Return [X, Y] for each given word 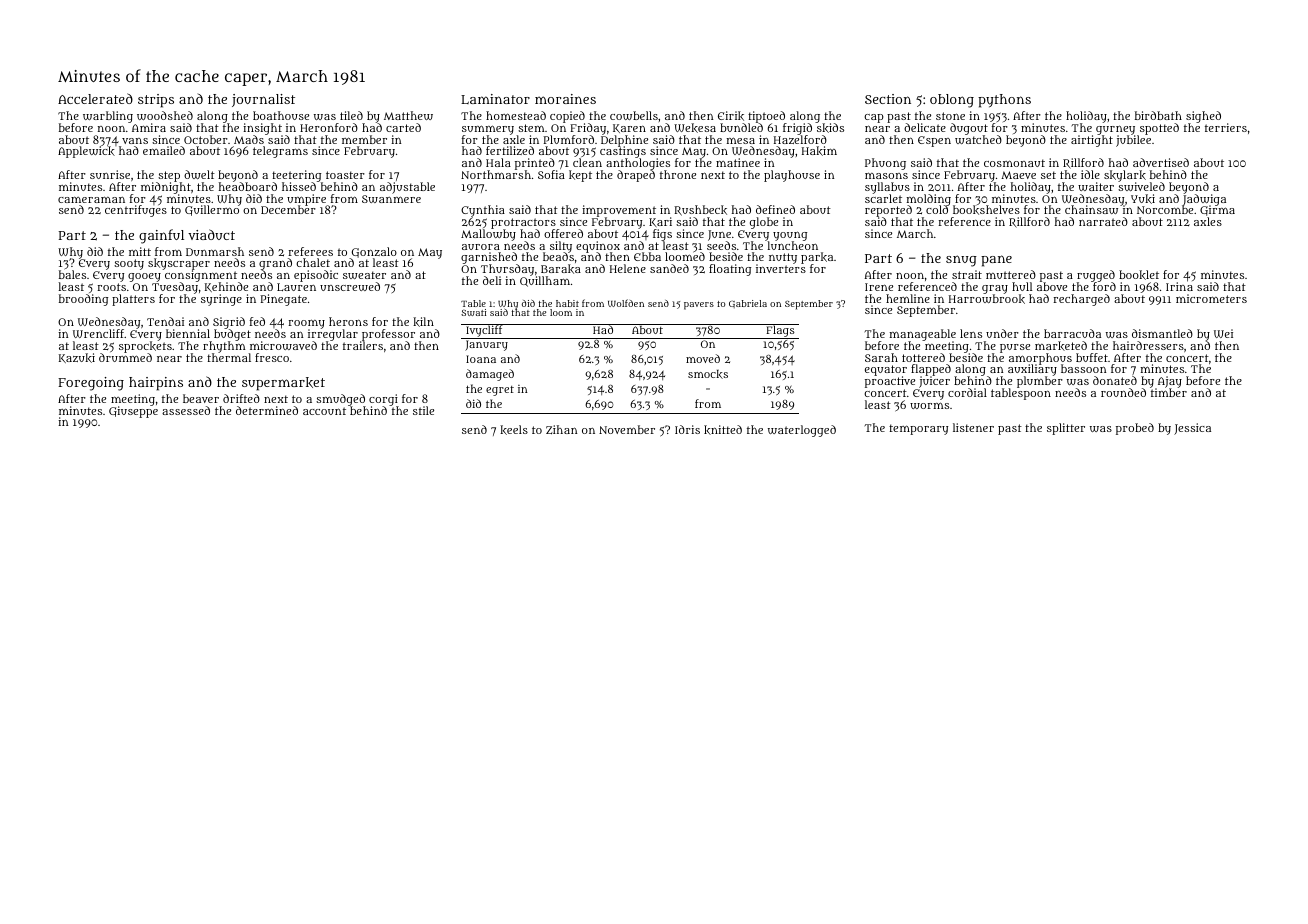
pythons [1004, 101]
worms [929, 405]
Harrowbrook [987, 299]
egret [500, 391]
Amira [149, 128]
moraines [565, 99]
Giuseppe [133, 412]
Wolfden [626, 303]
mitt [140, 251]
